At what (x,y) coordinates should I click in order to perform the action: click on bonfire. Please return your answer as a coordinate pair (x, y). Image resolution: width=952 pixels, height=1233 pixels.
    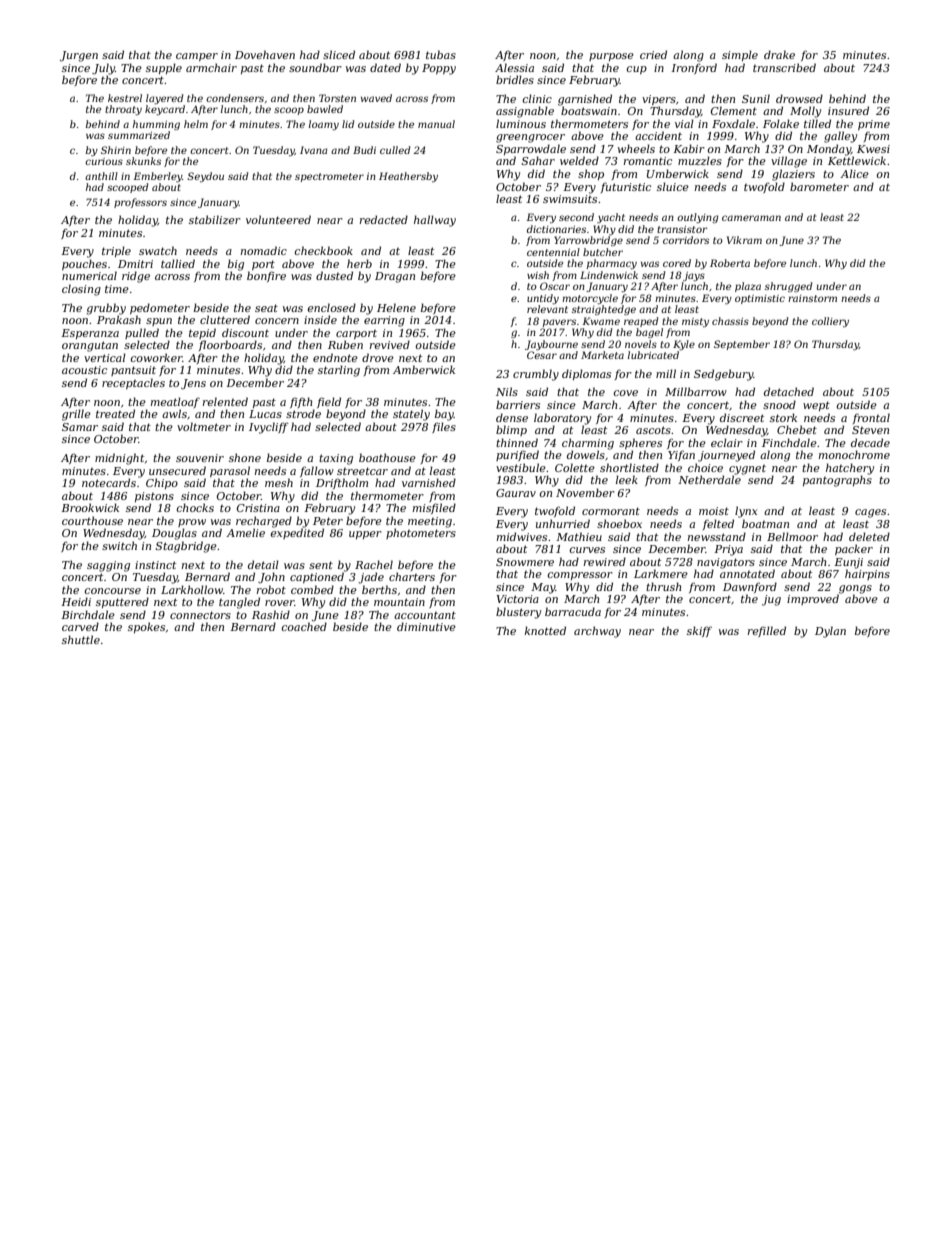
    Looking at the image, I should click on (266, 276).
